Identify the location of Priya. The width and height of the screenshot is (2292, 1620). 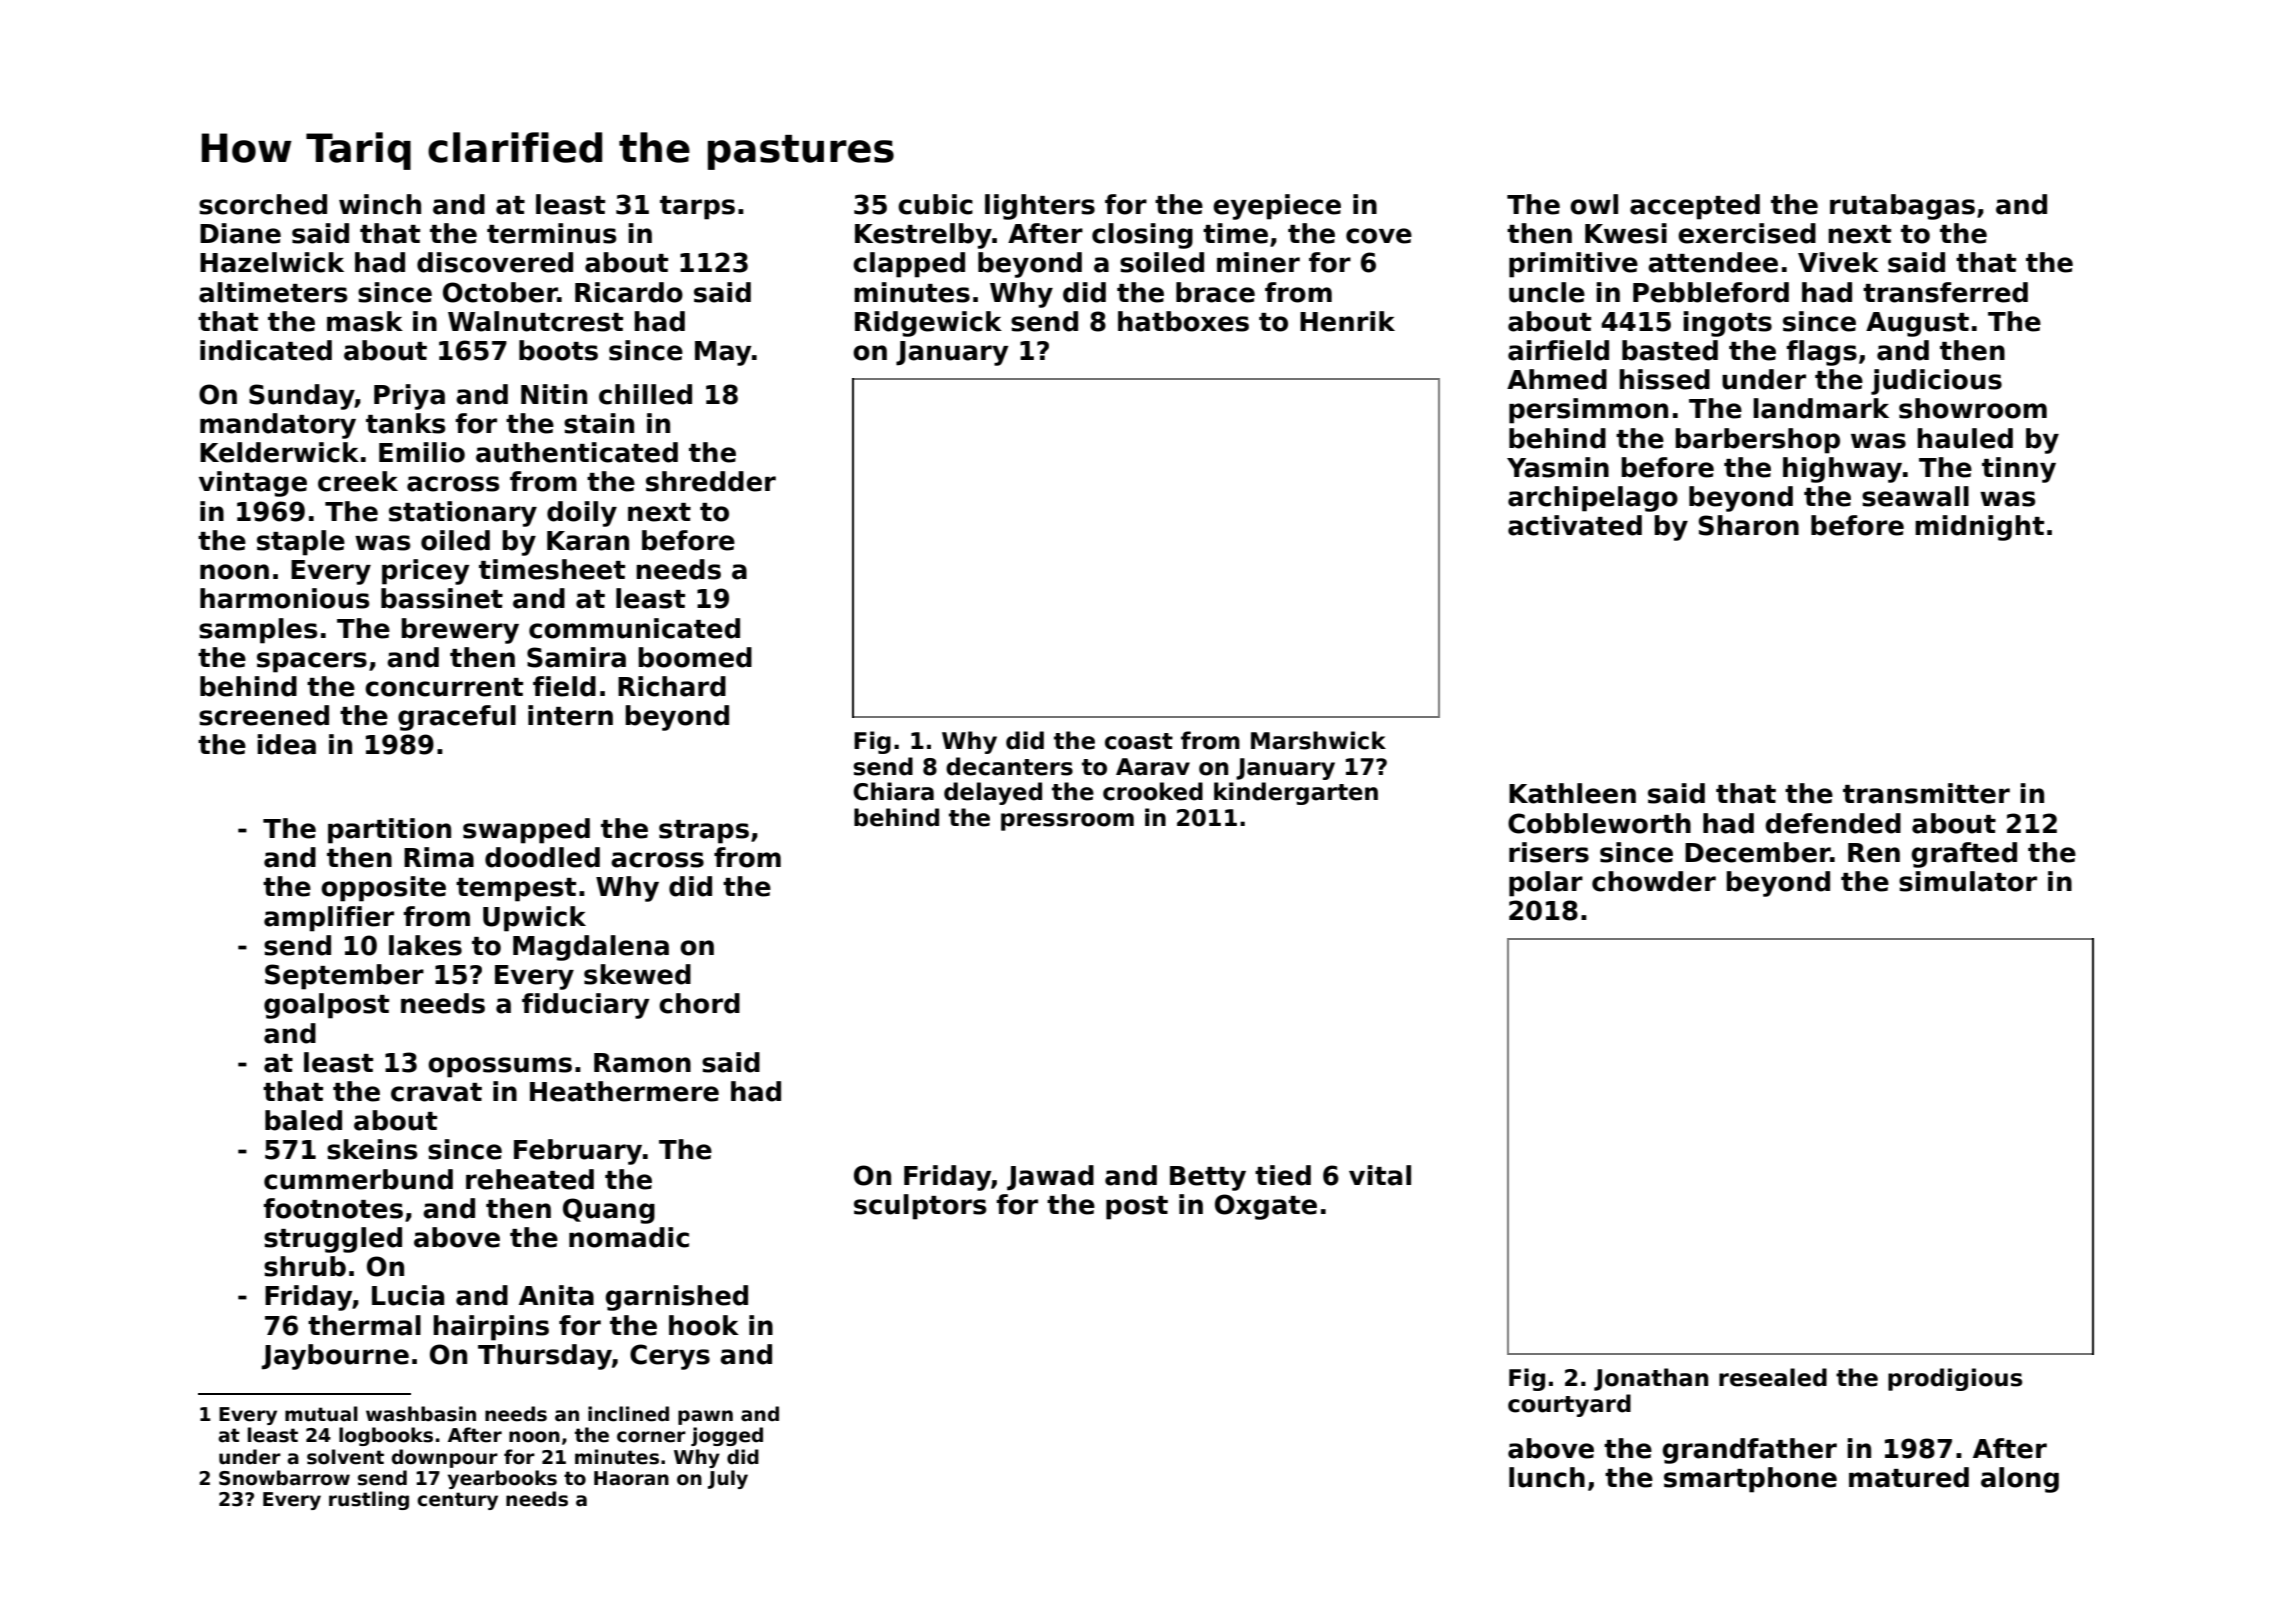
(409, 397).
